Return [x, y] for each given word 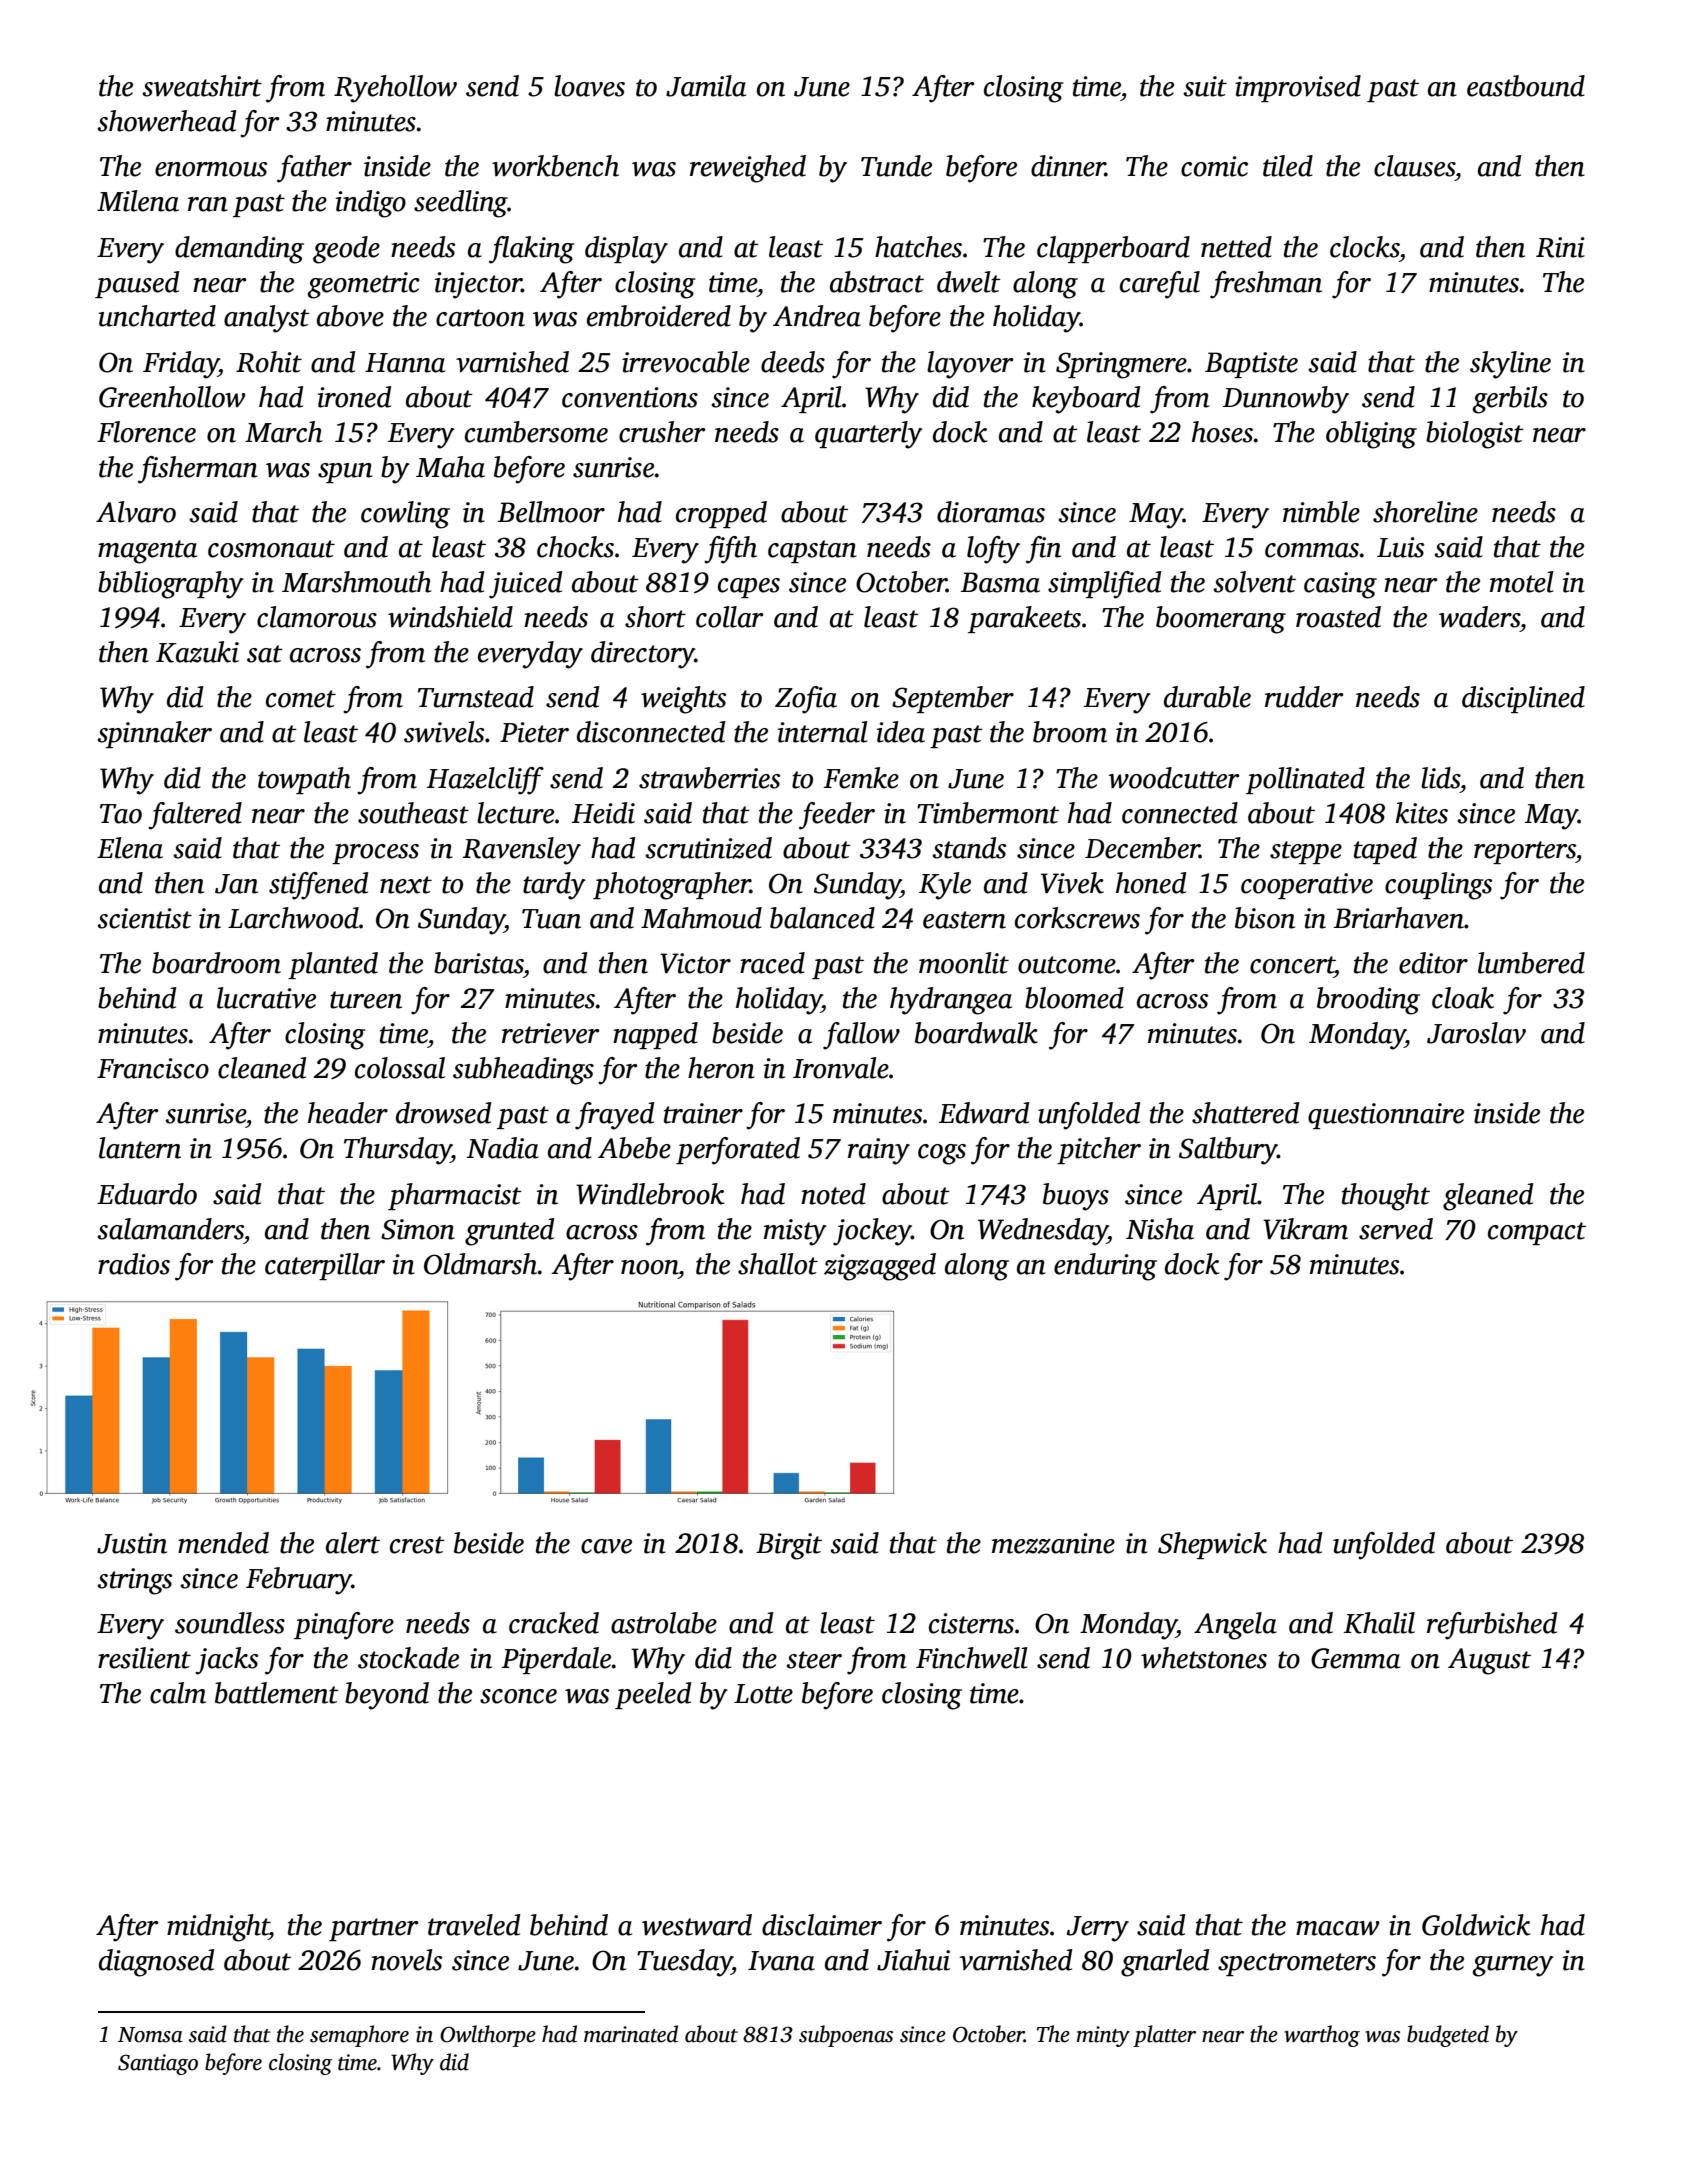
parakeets [1024, 619]
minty [1103, 2036]
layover [970, 365]
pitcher [1099, 1150]
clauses [1414, 166]
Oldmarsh [481, 1264]
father [314, 169]
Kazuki [197, 652]
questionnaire [1386, 1116]
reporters [1525, 852]
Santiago [158, 2064]
